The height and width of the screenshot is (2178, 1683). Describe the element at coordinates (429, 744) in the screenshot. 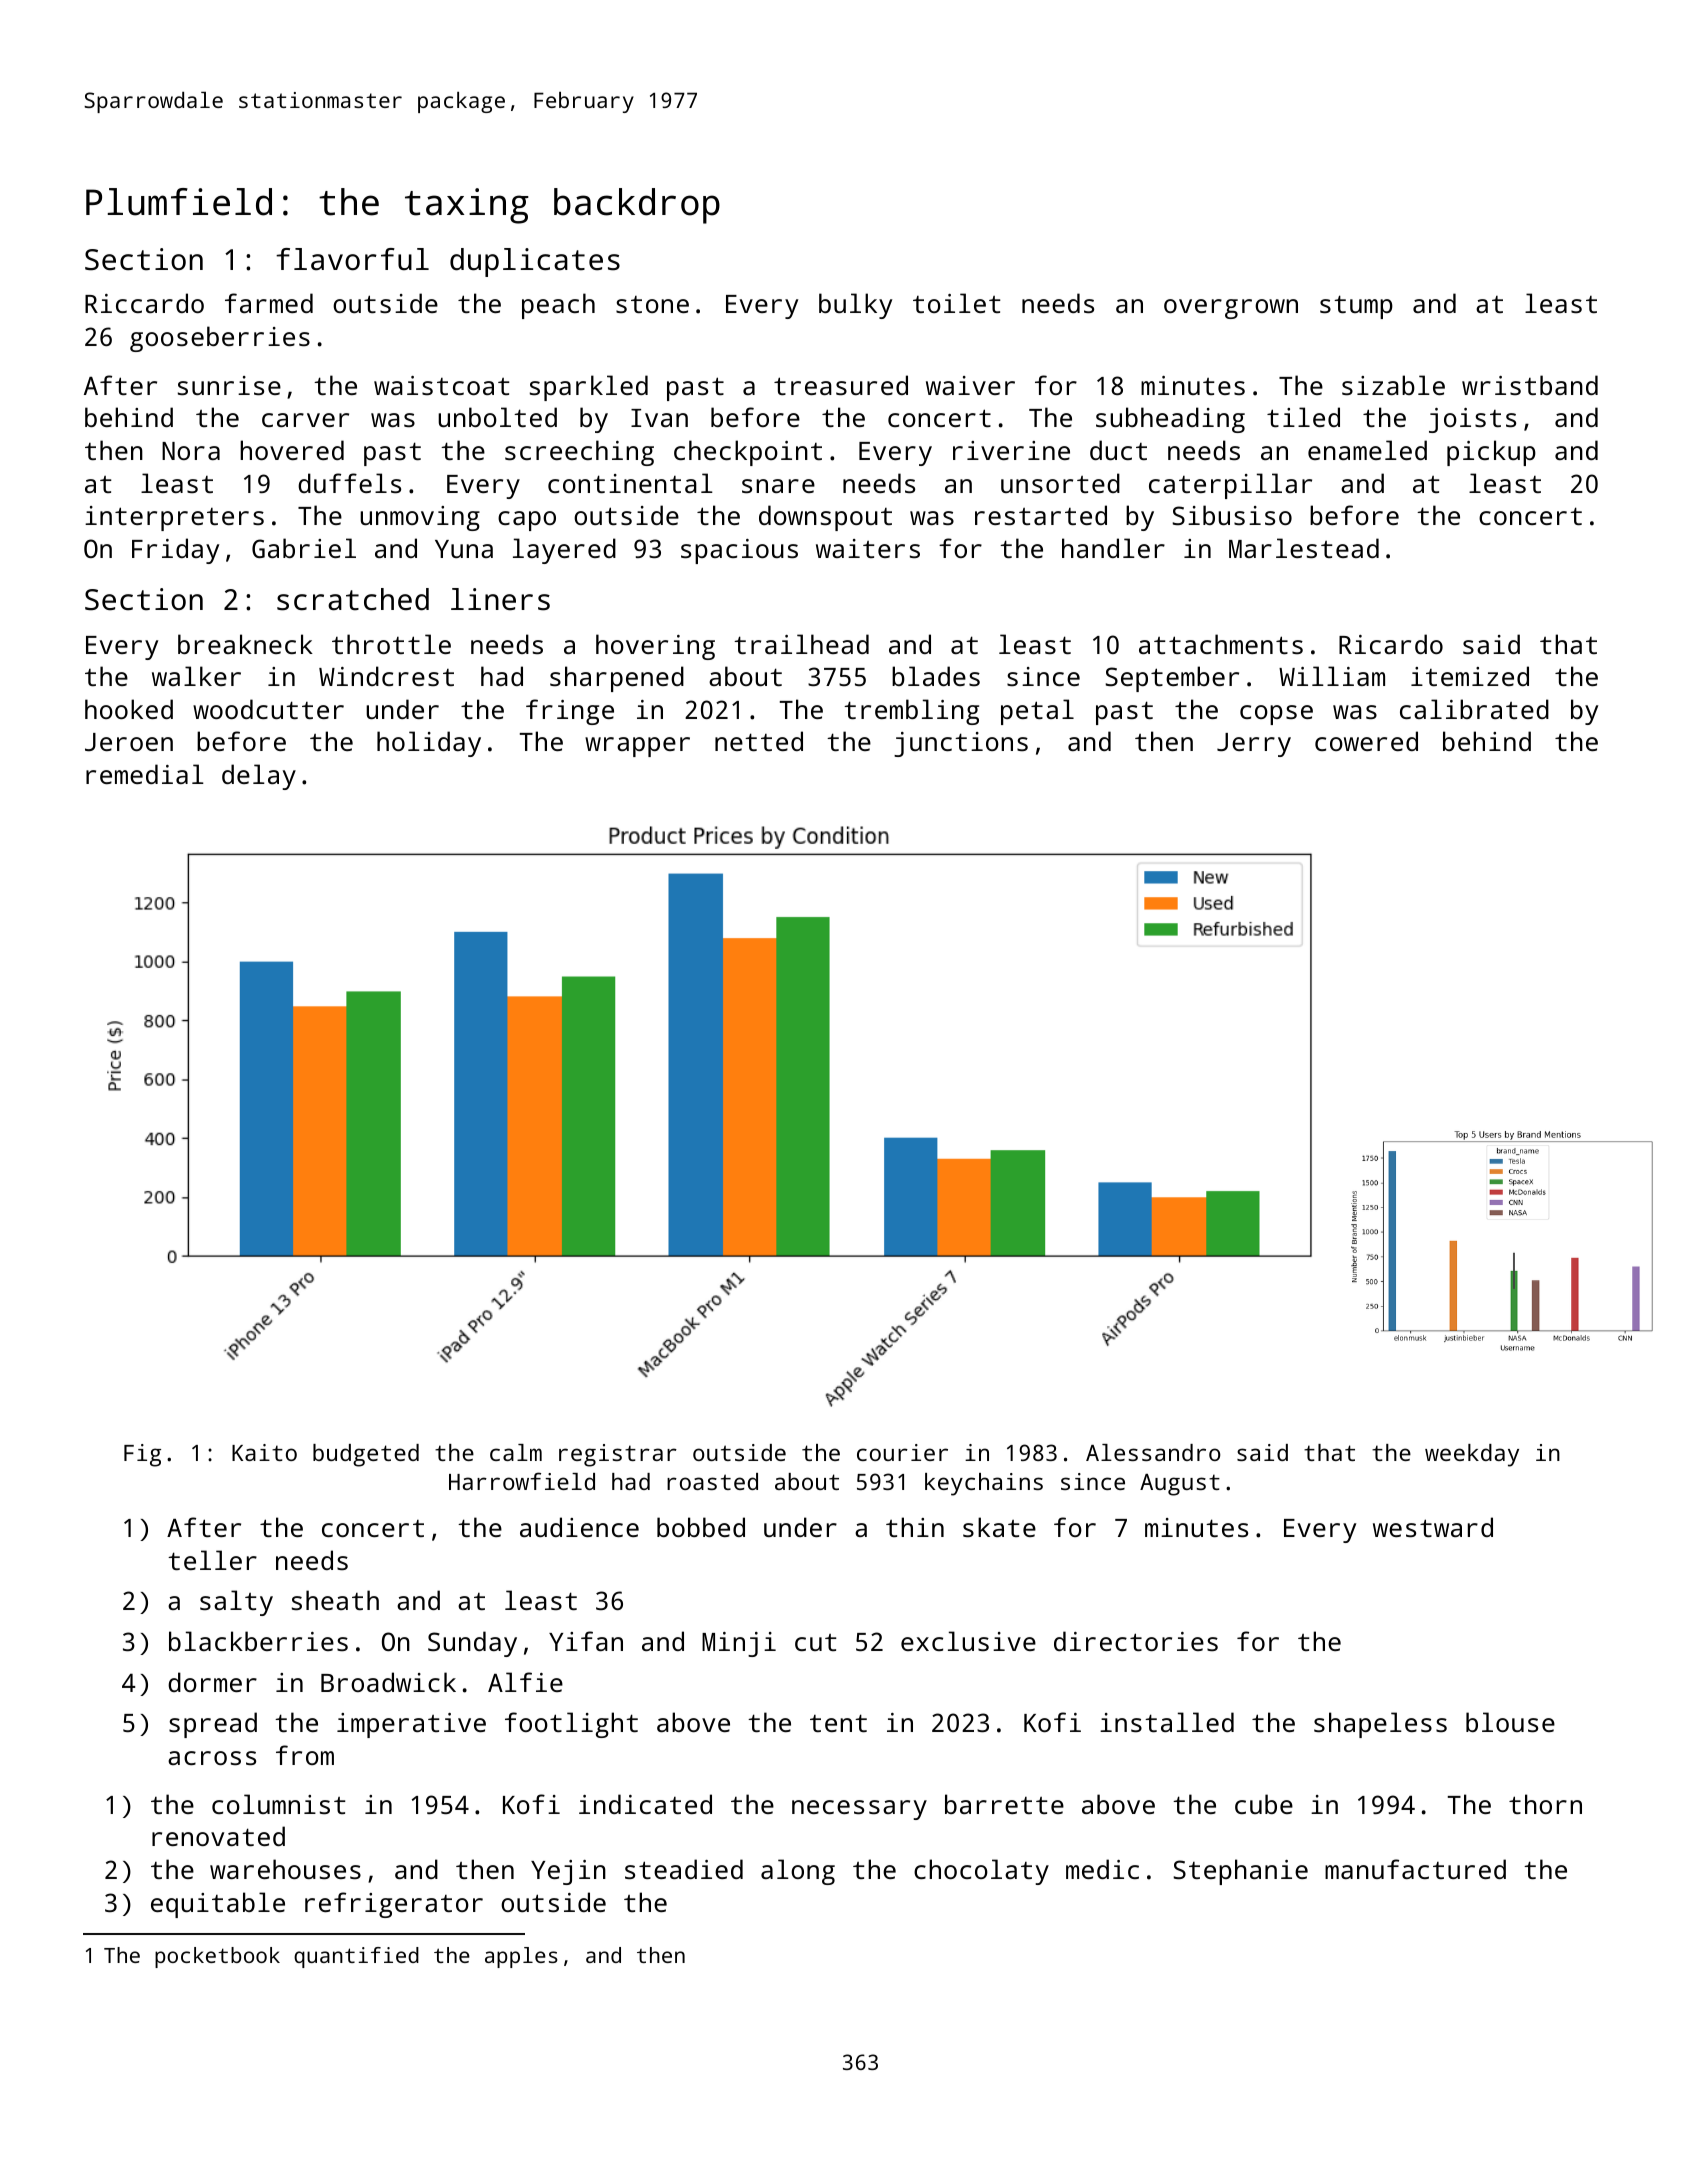

I see `holiday` at that location.
